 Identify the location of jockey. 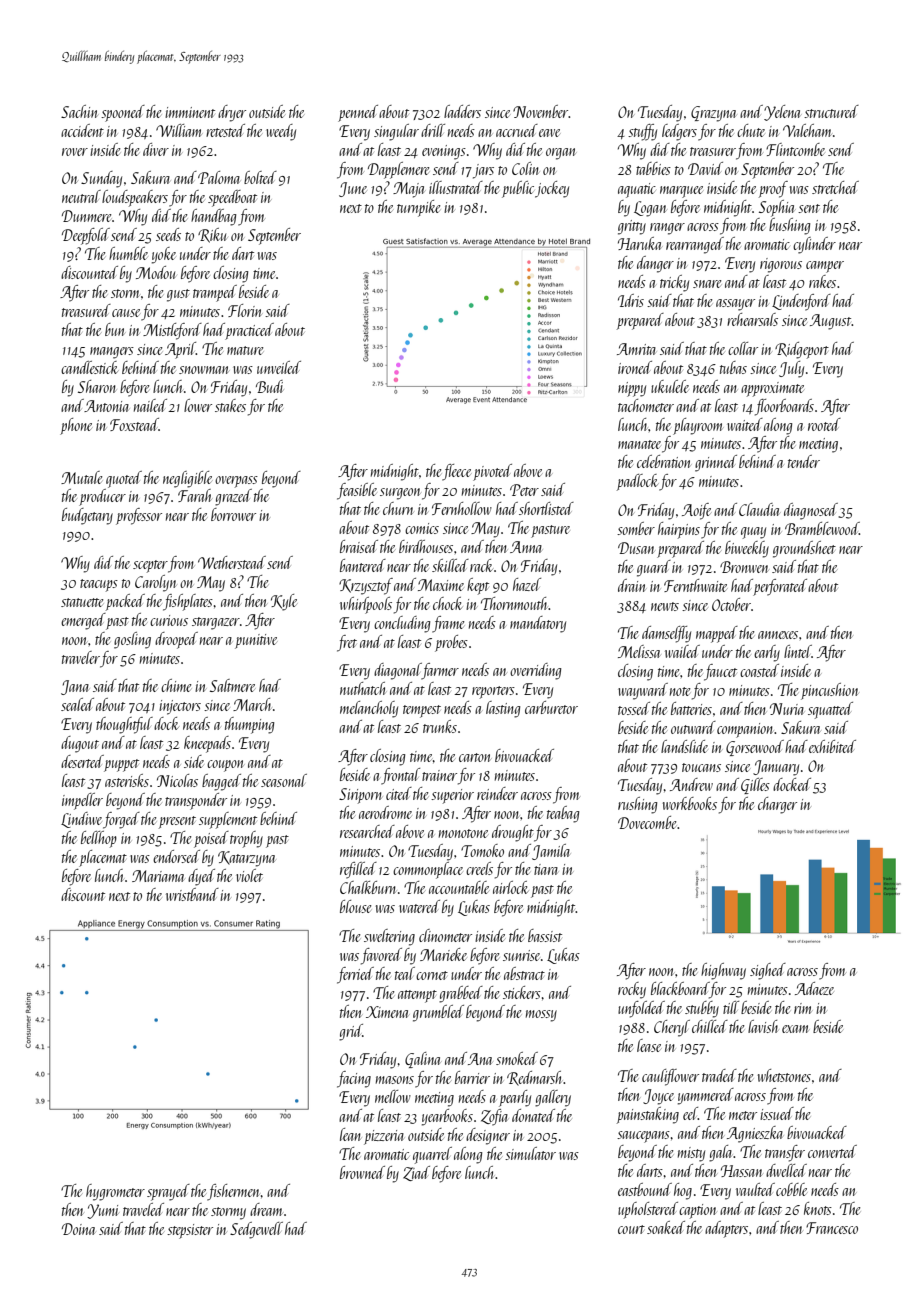
(552, 189).
